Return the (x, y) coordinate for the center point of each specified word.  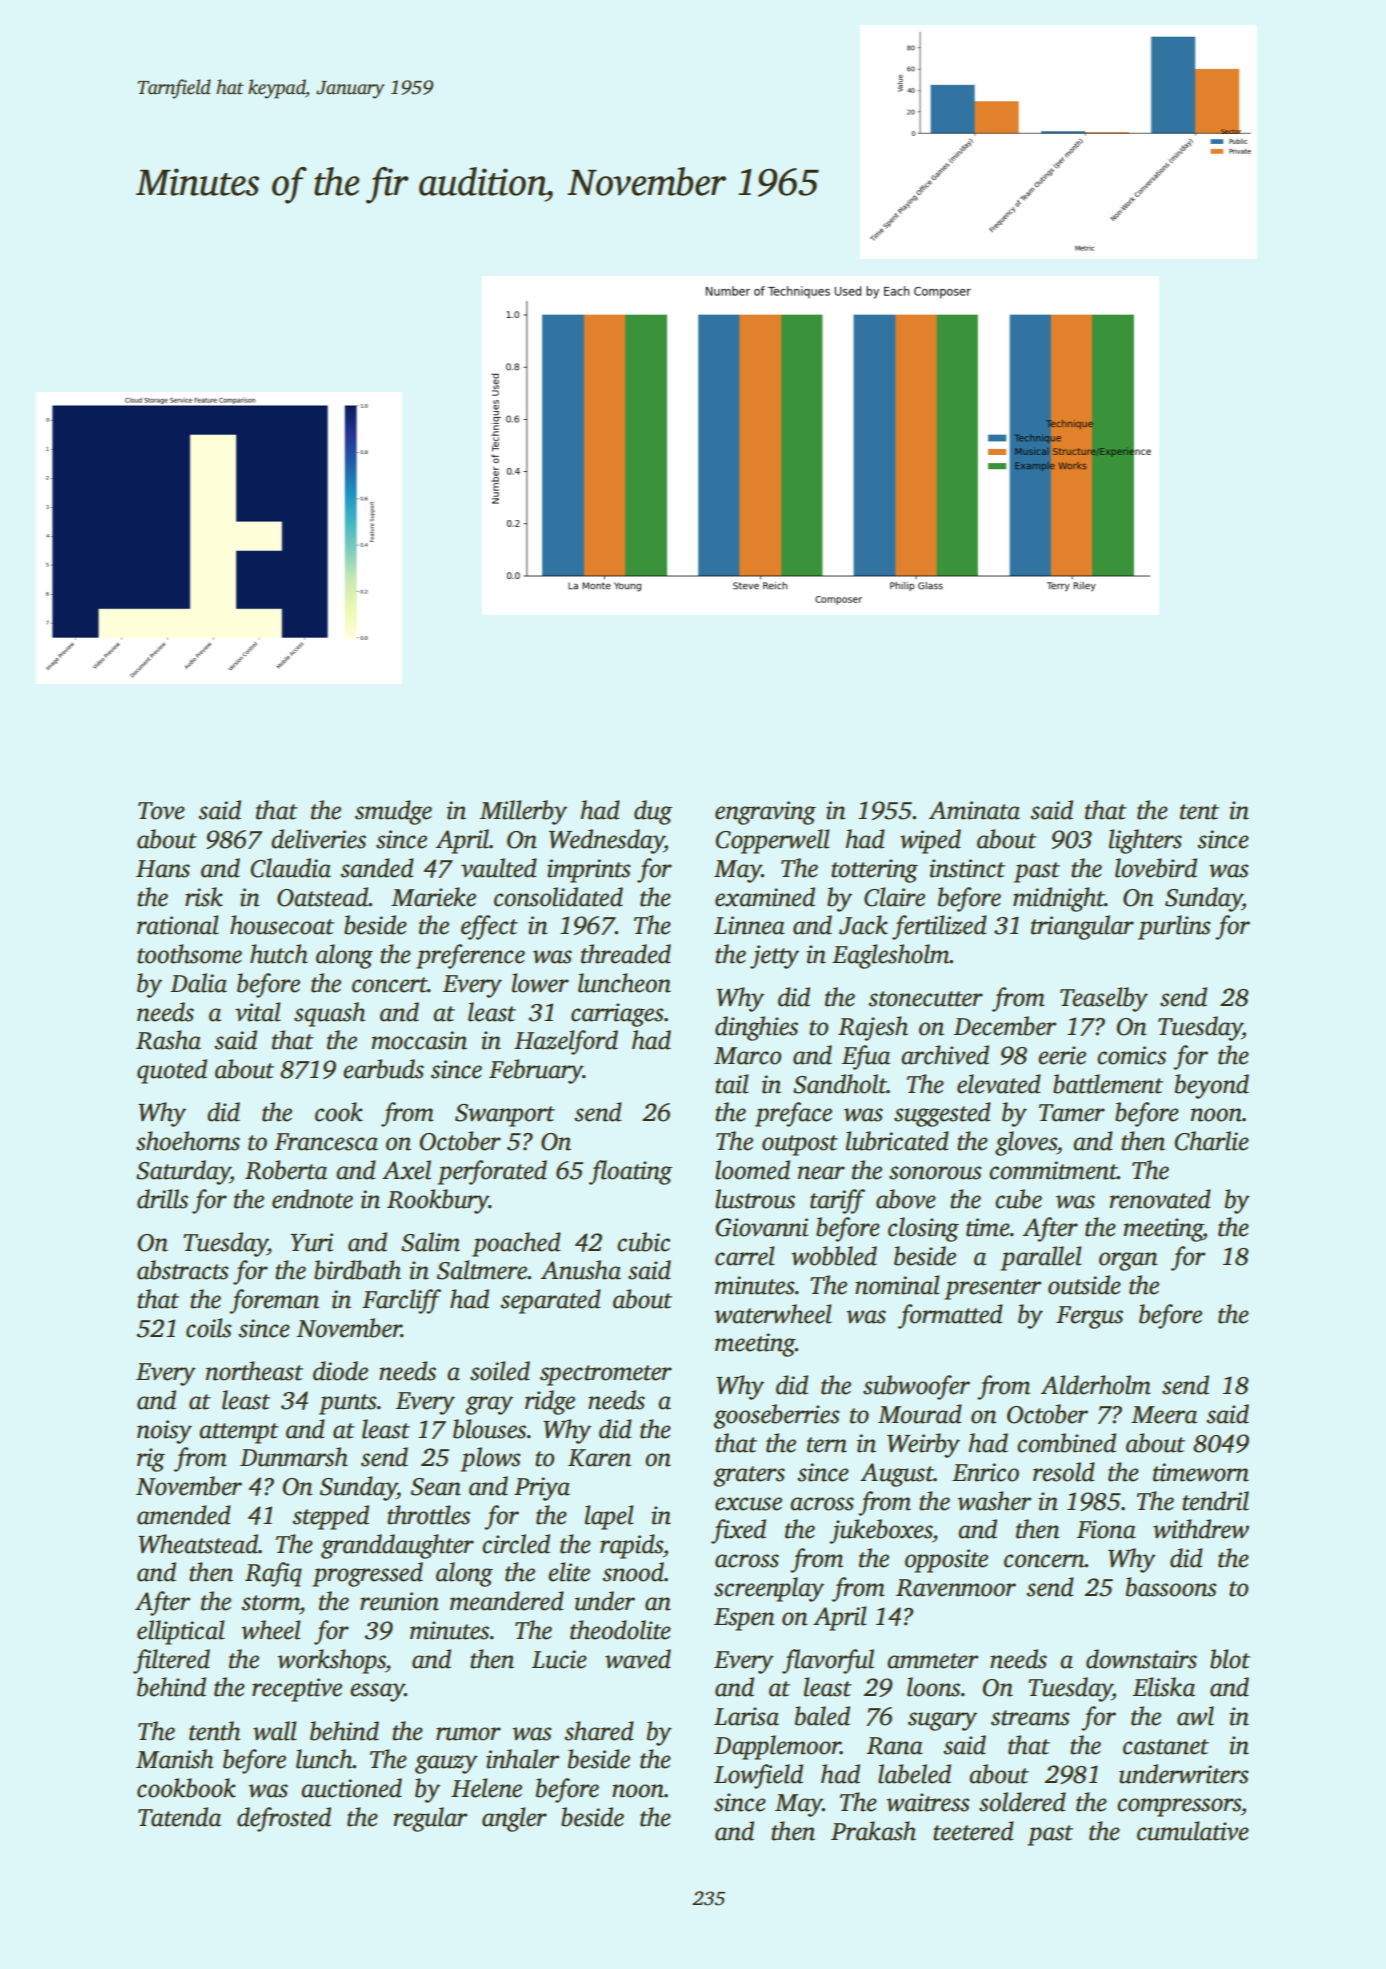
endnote (312, 1199)
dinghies (756, 1028)
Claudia (290, 868)
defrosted (284, 1819)
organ (1128, 1261)
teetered (973, 1831)
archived (945, 1055)
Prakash (873, 1831)
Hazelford (566, 1042)
